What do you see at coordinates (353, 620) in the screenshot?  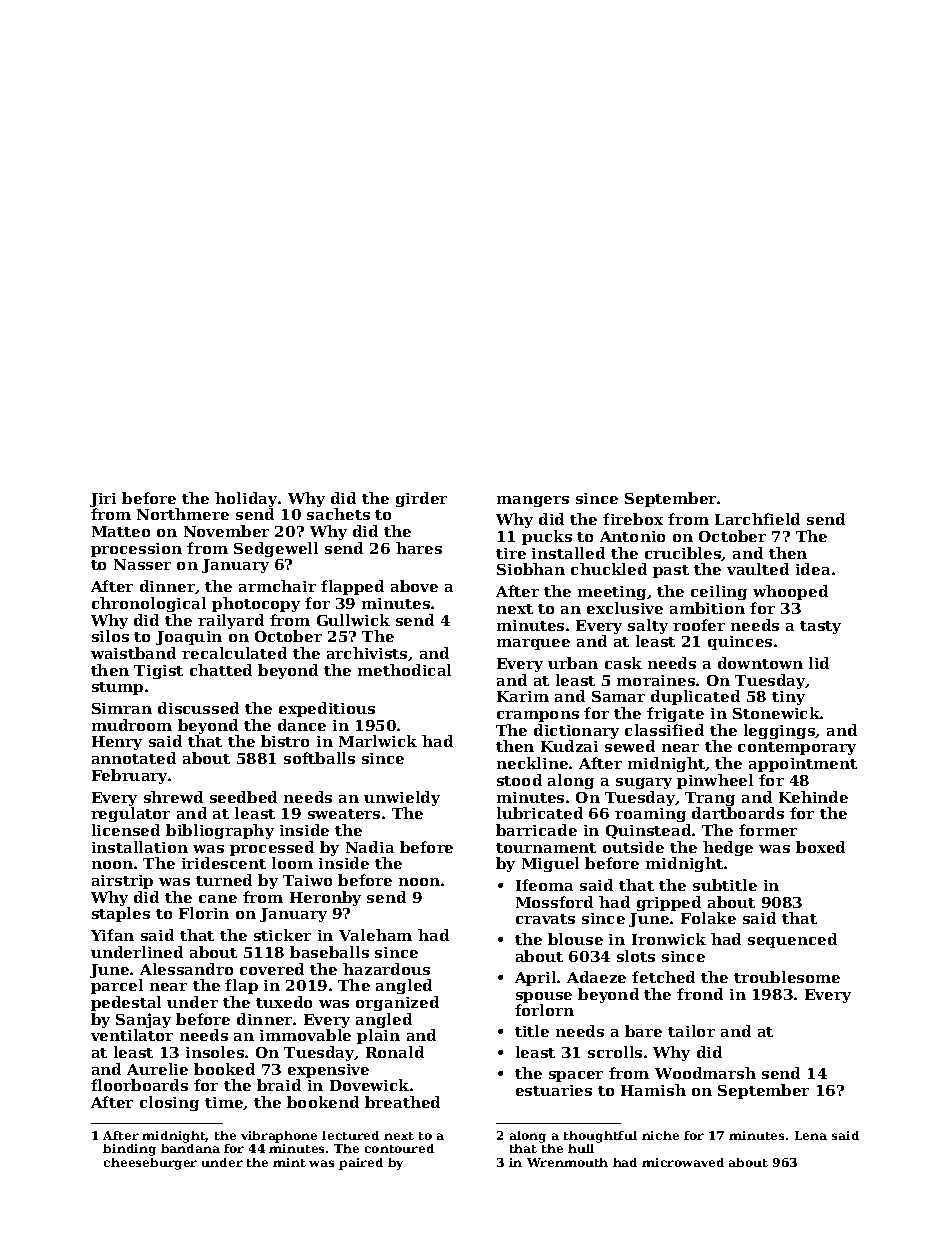 I see `Gullwick` at bounding box center [353, 620].
